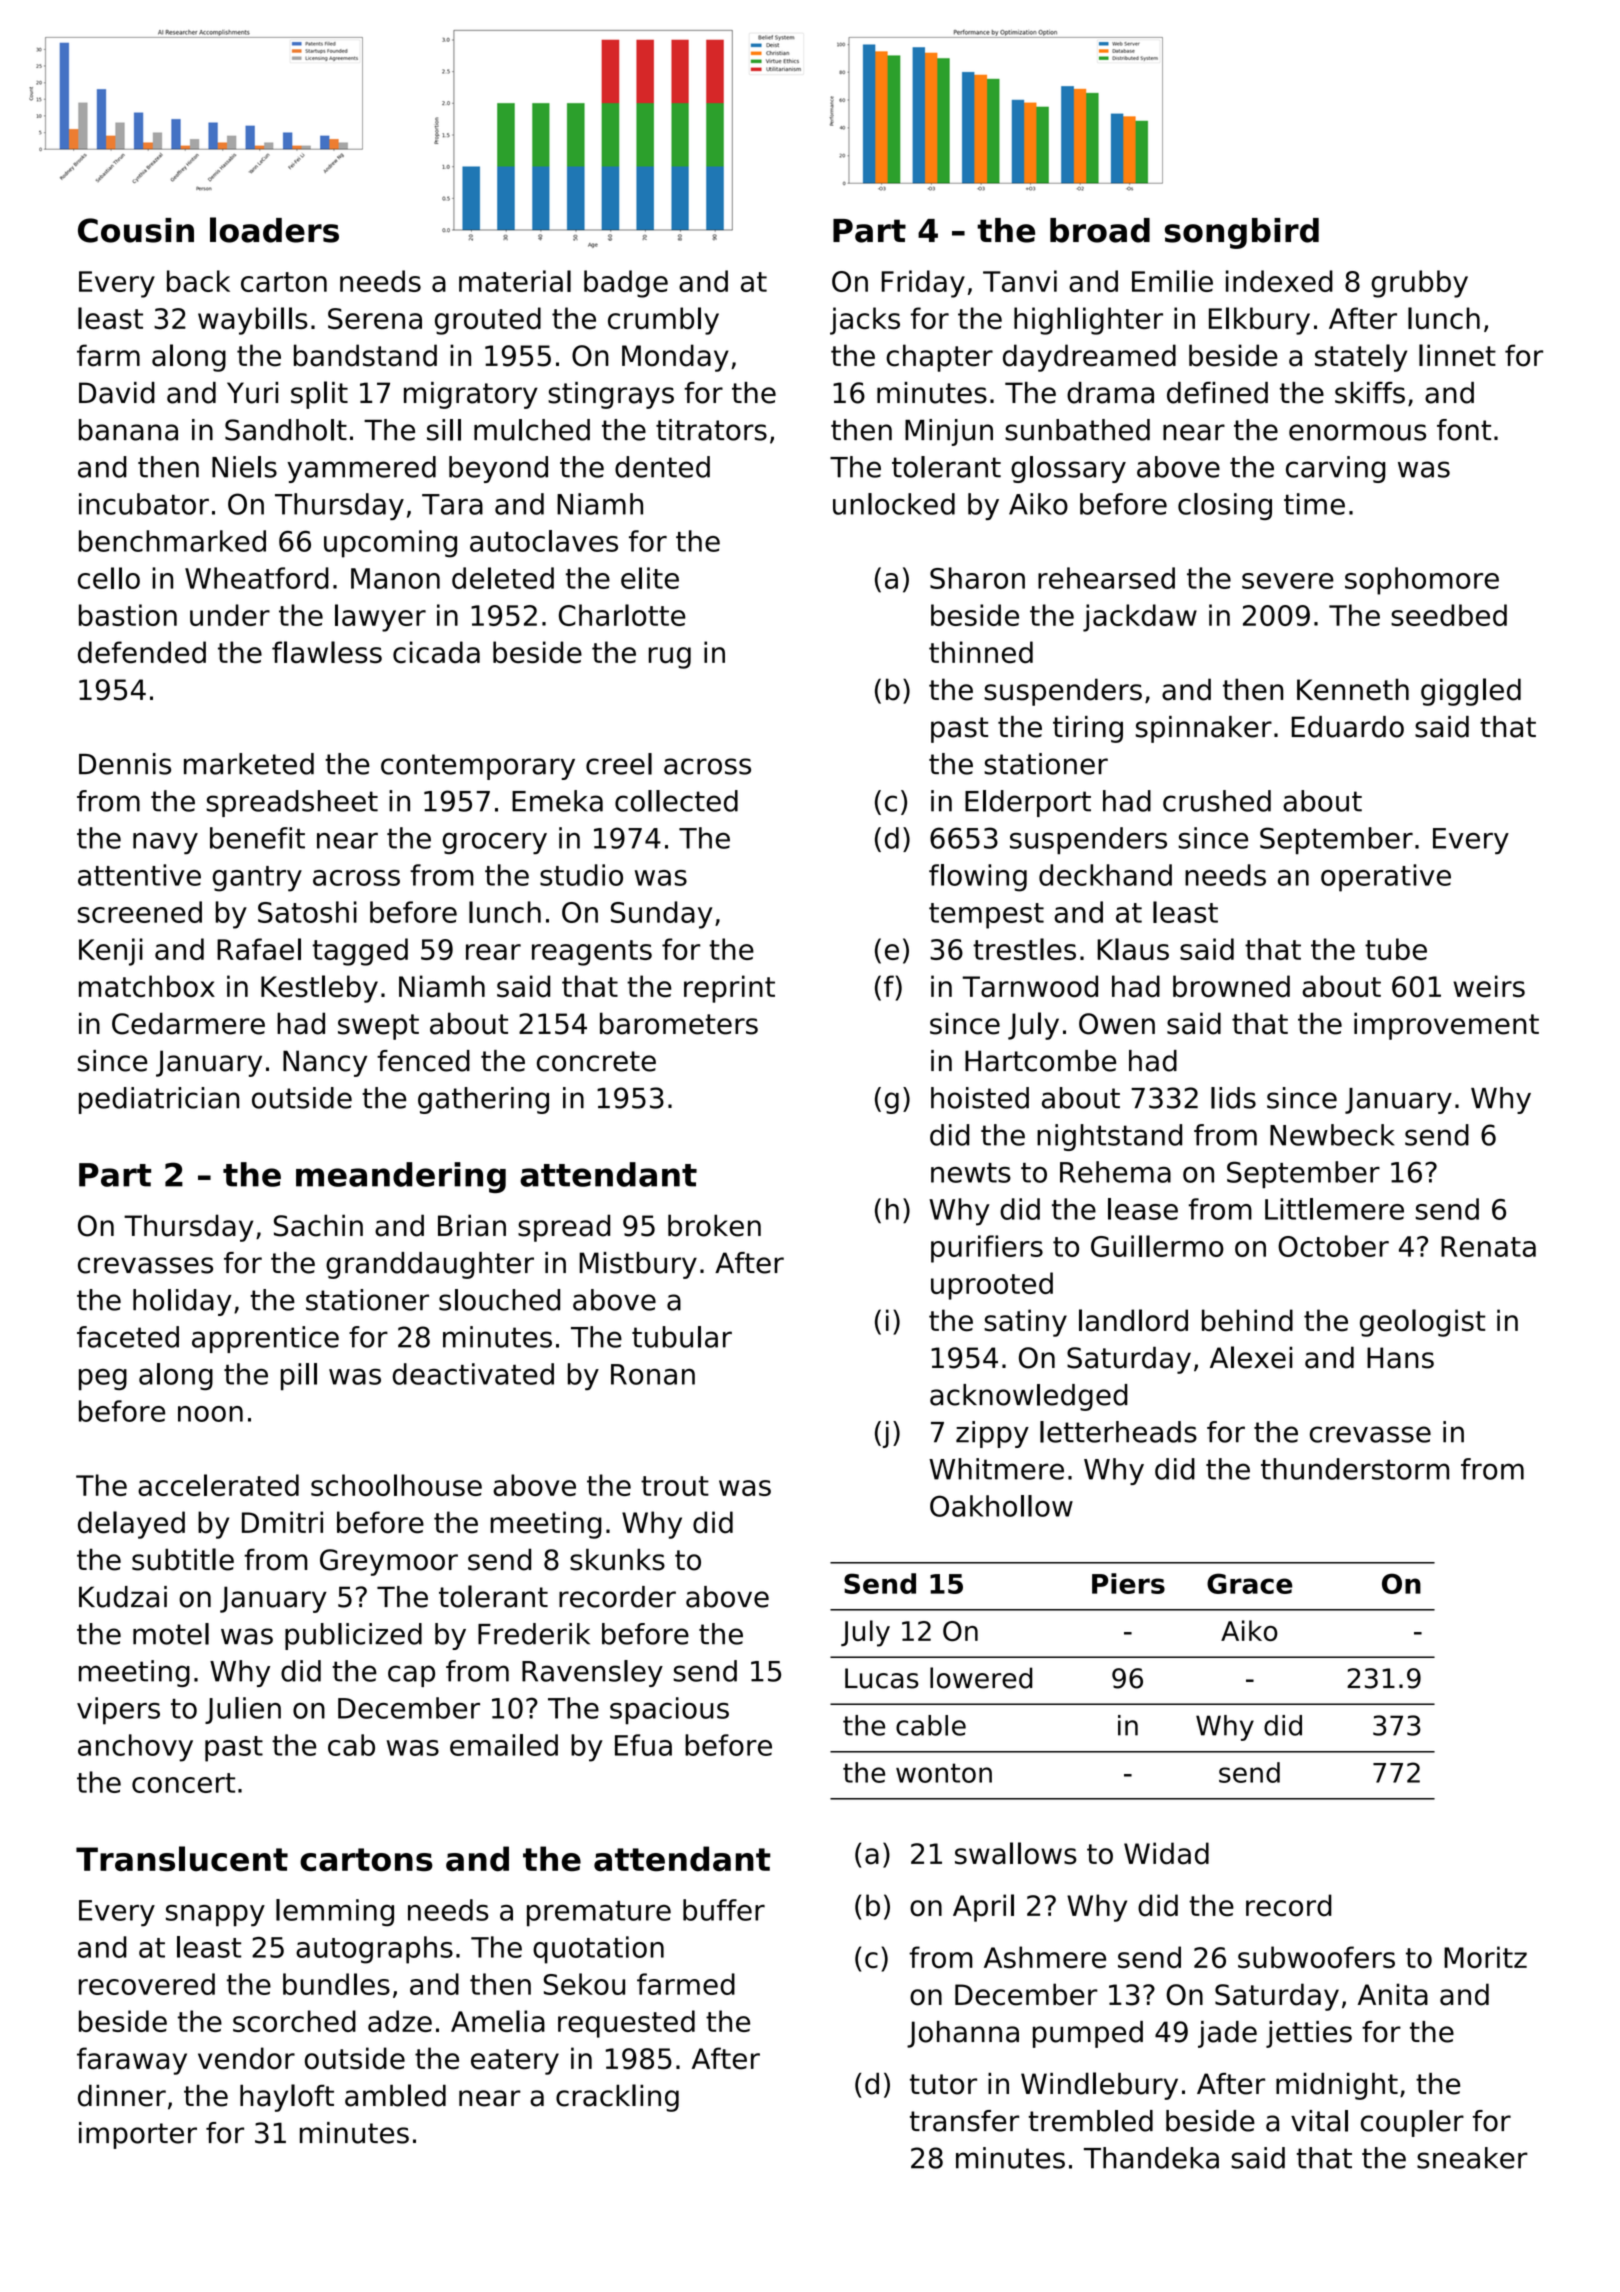 This image has width=1620, height=2292. What do you see at coordinates (395, 2095) in the image?
I see `ambled` at bounding box center [395, 2095].
